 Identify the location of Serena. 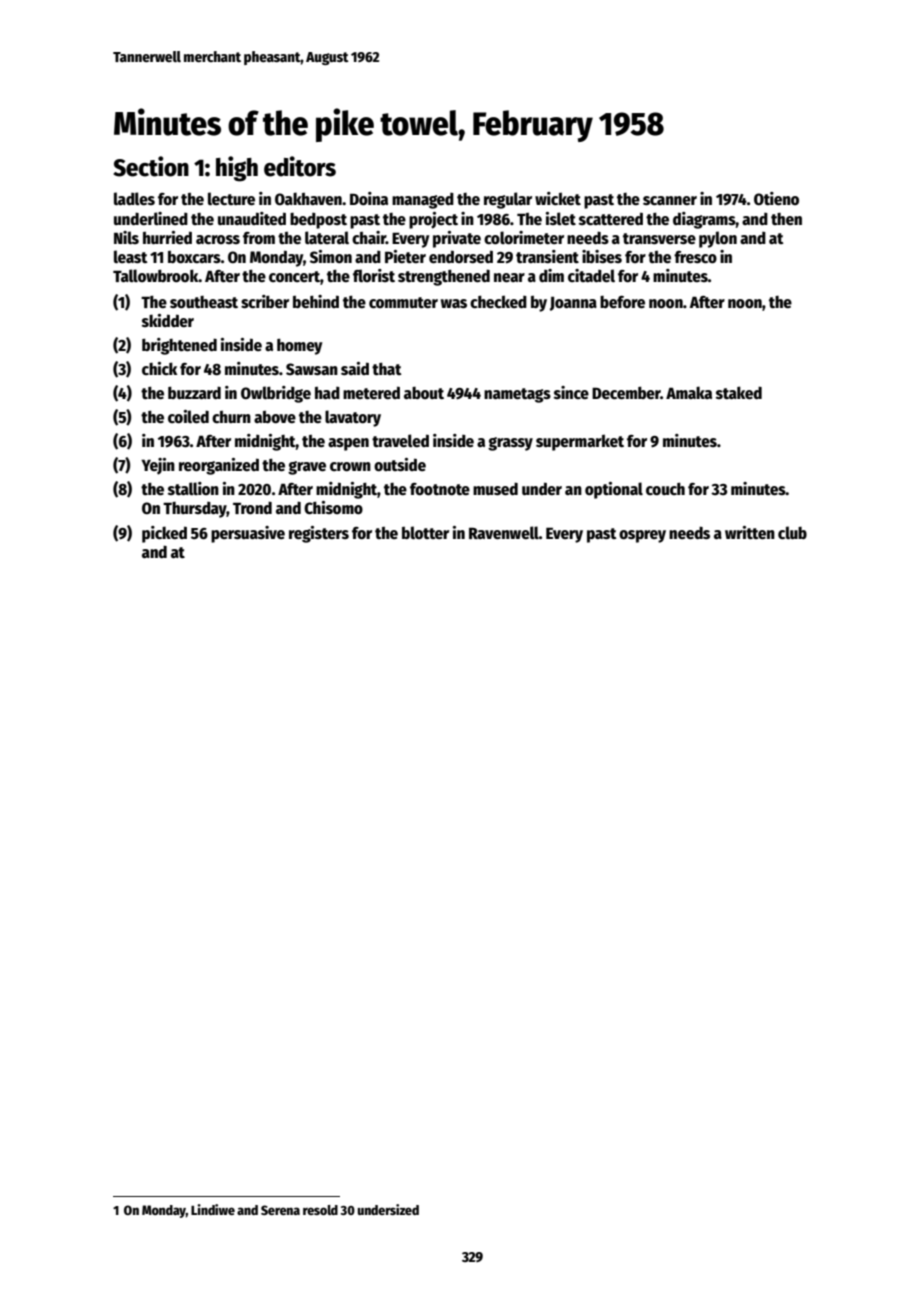
(280, 1210).
